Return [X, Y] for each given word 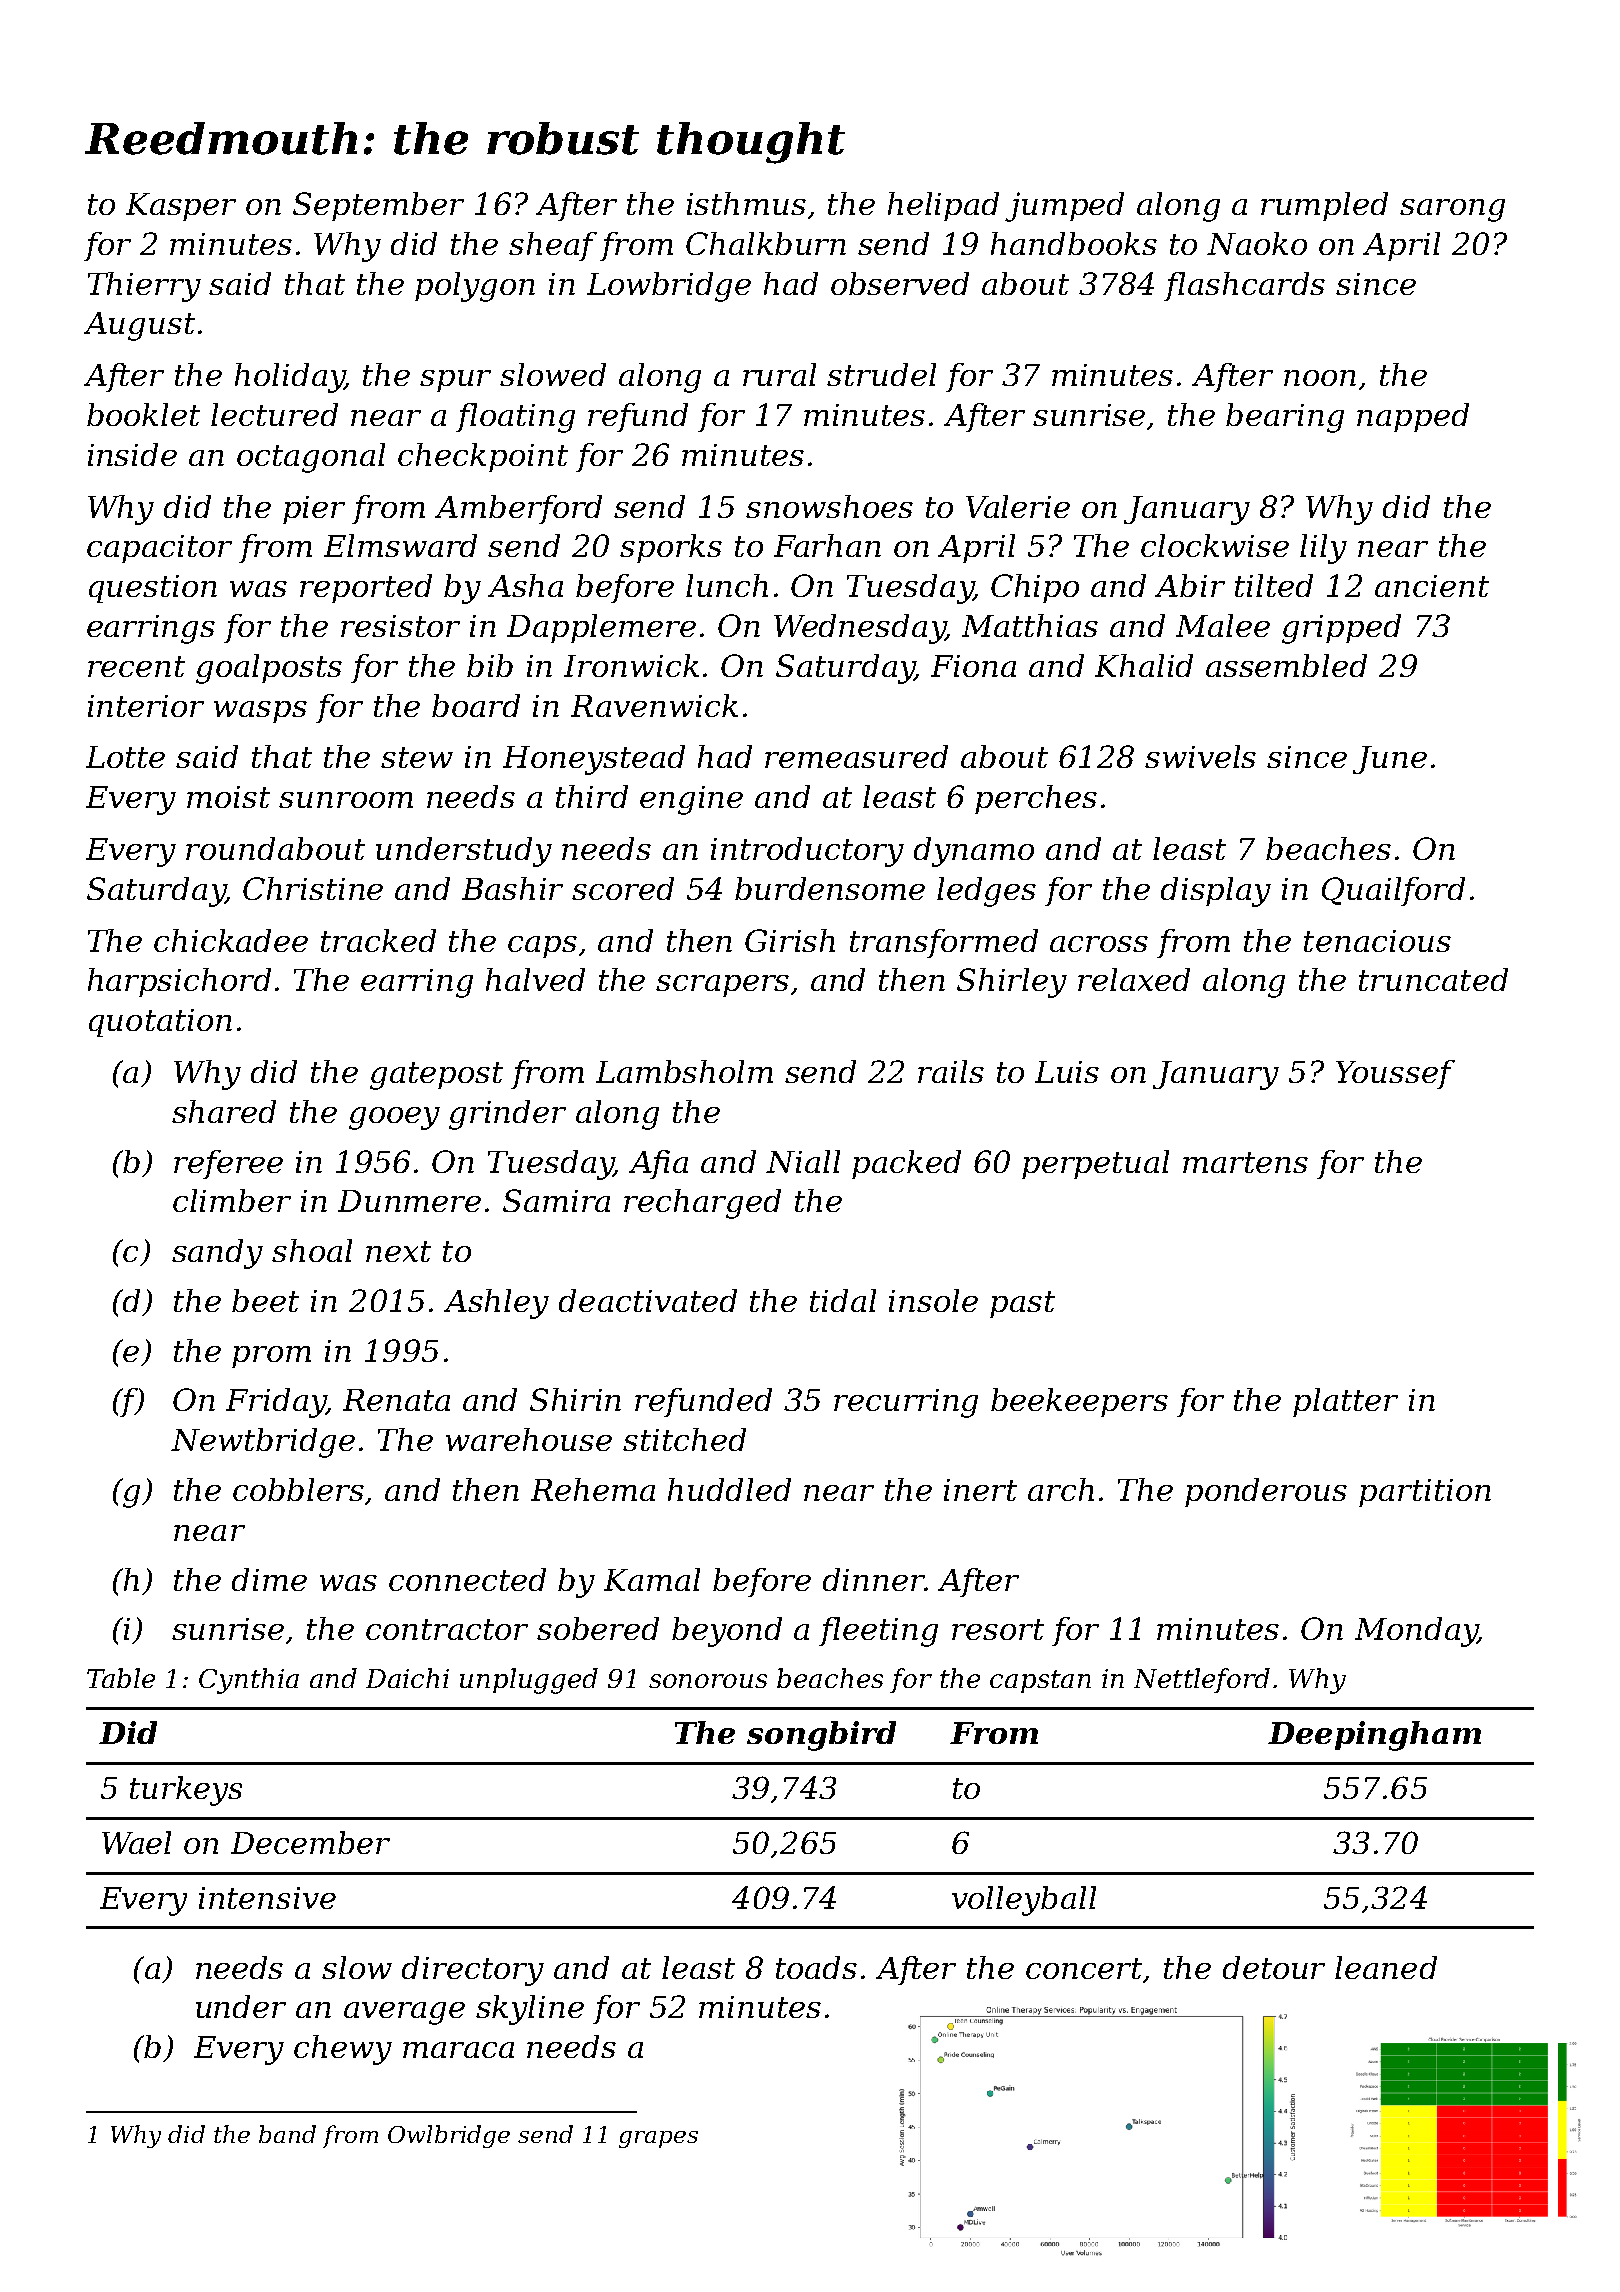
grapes [658, 2139]
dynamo [974, 852]
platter [1345, 1402]
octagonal [311, 458]
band [287, 2134]
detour [1274, 1967]
